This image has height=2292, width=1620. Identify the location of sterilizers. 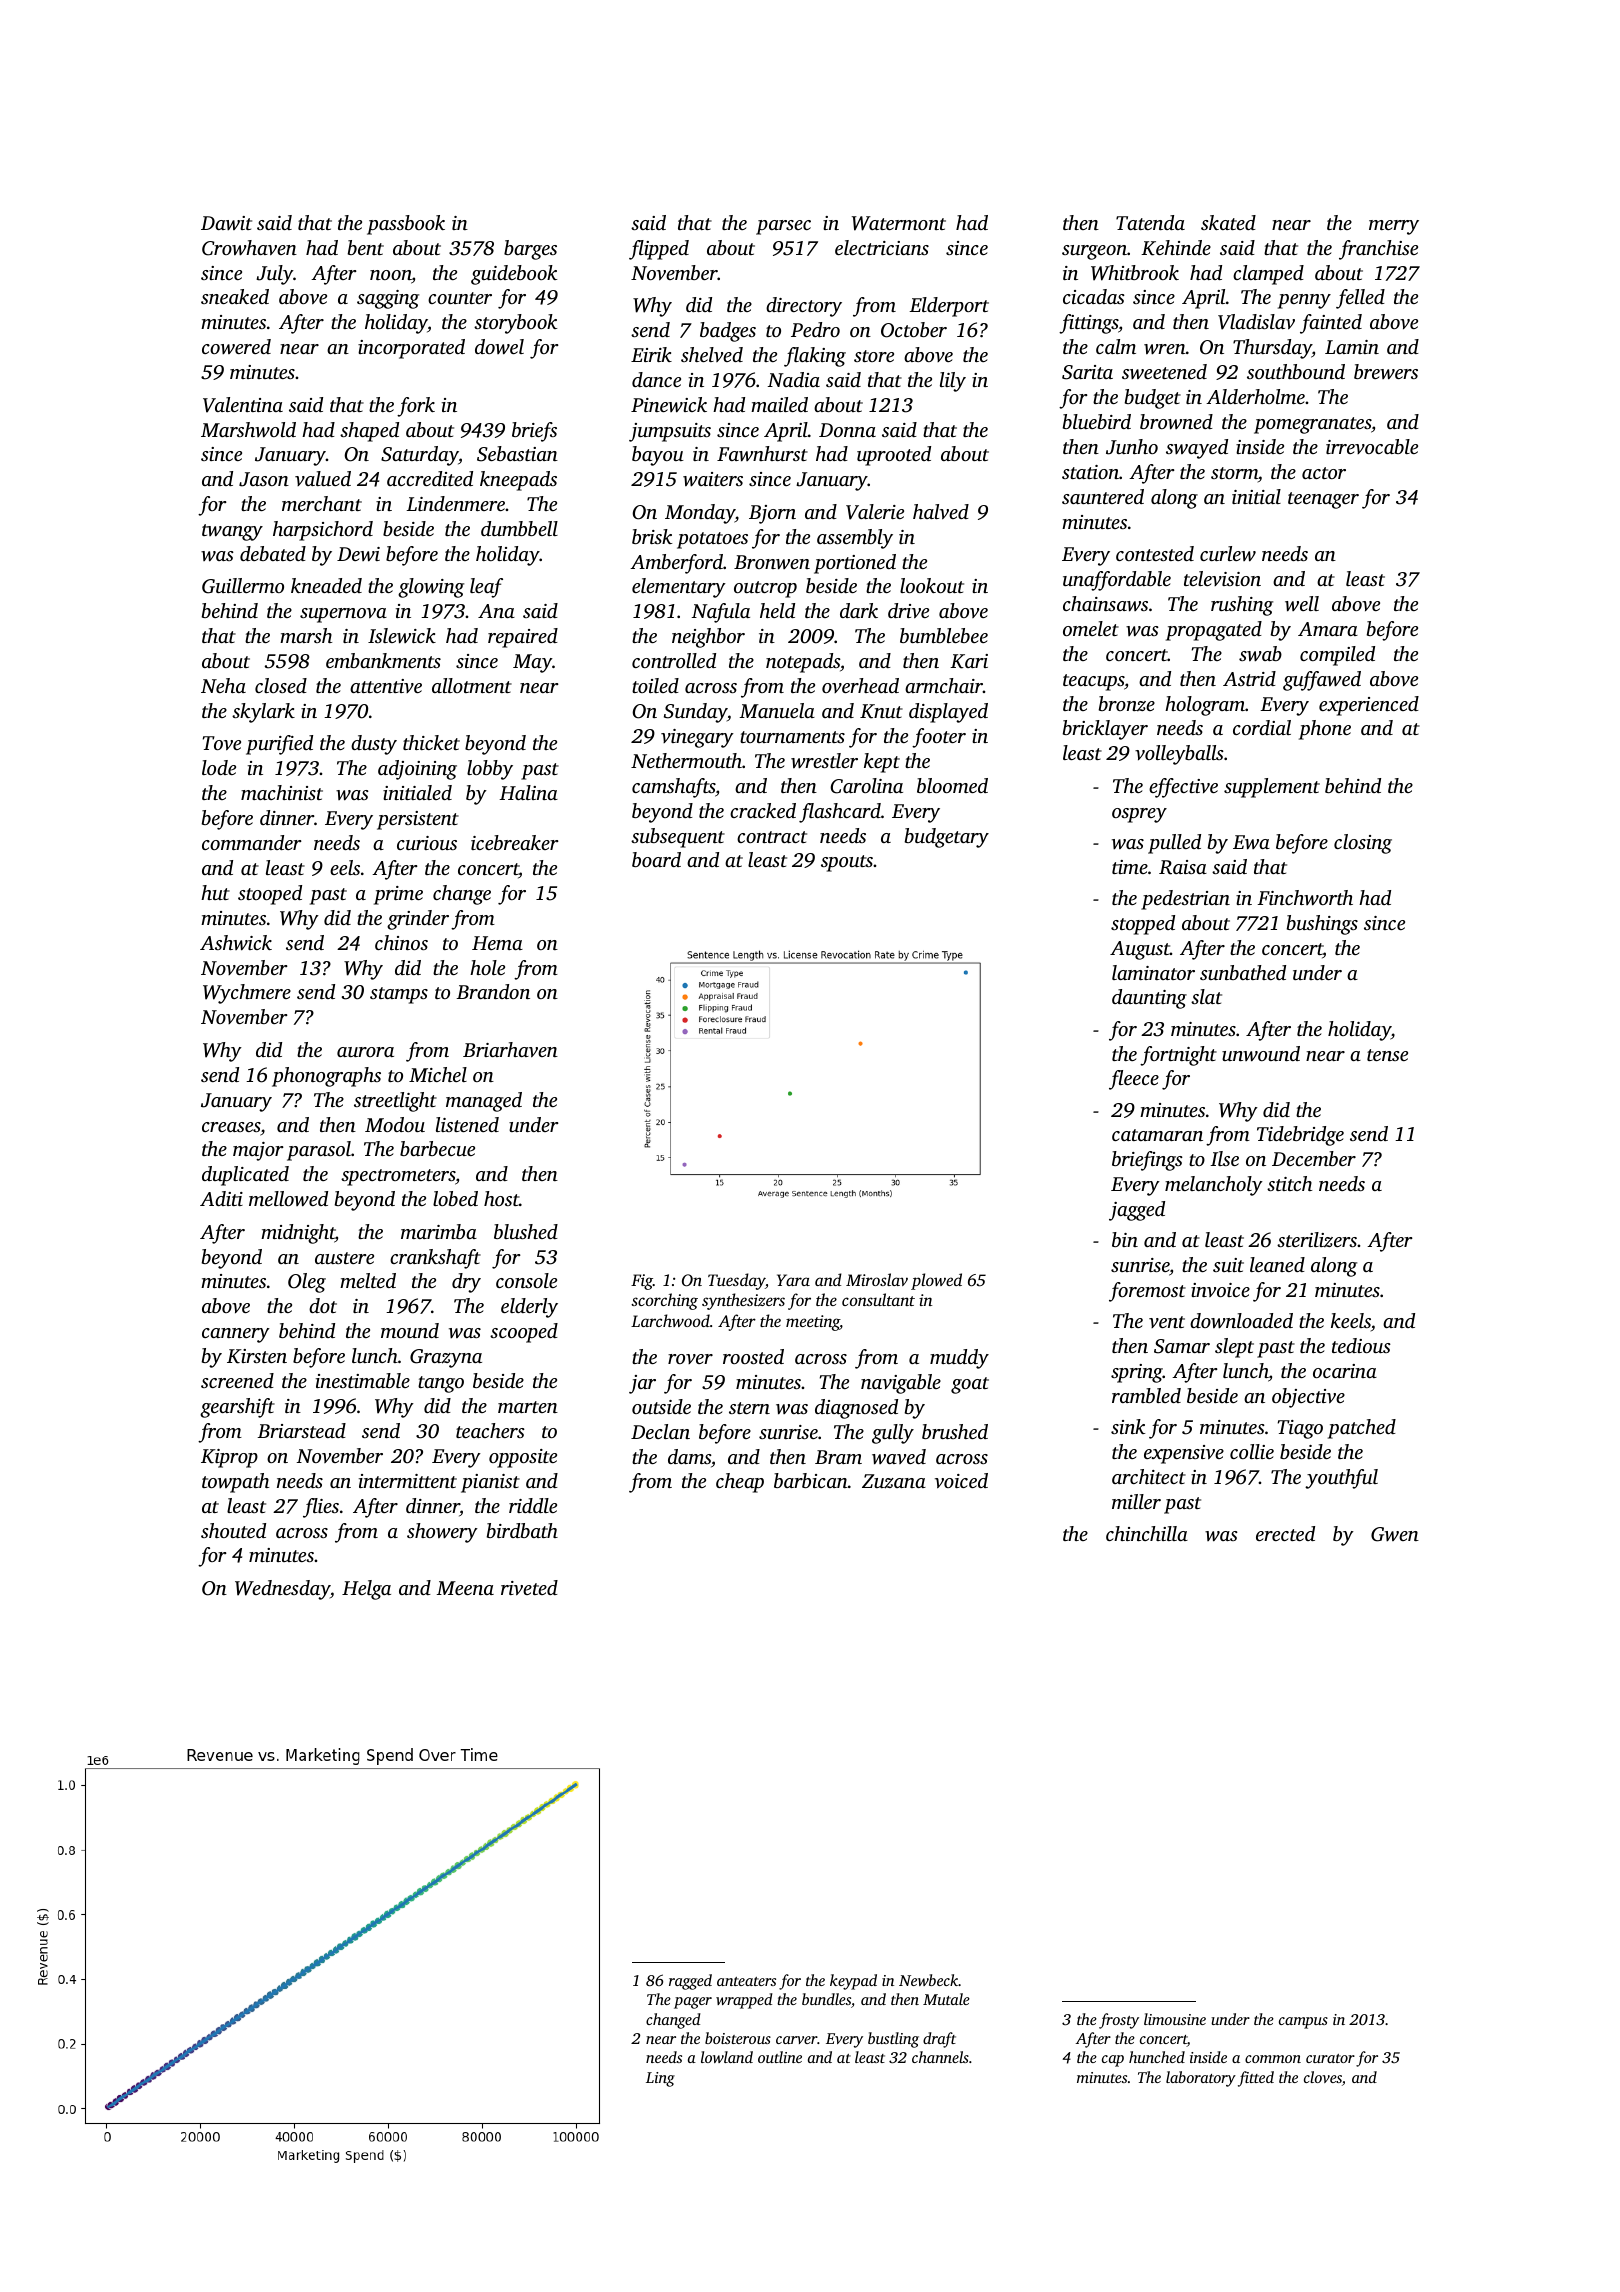
(1317, 1239).
